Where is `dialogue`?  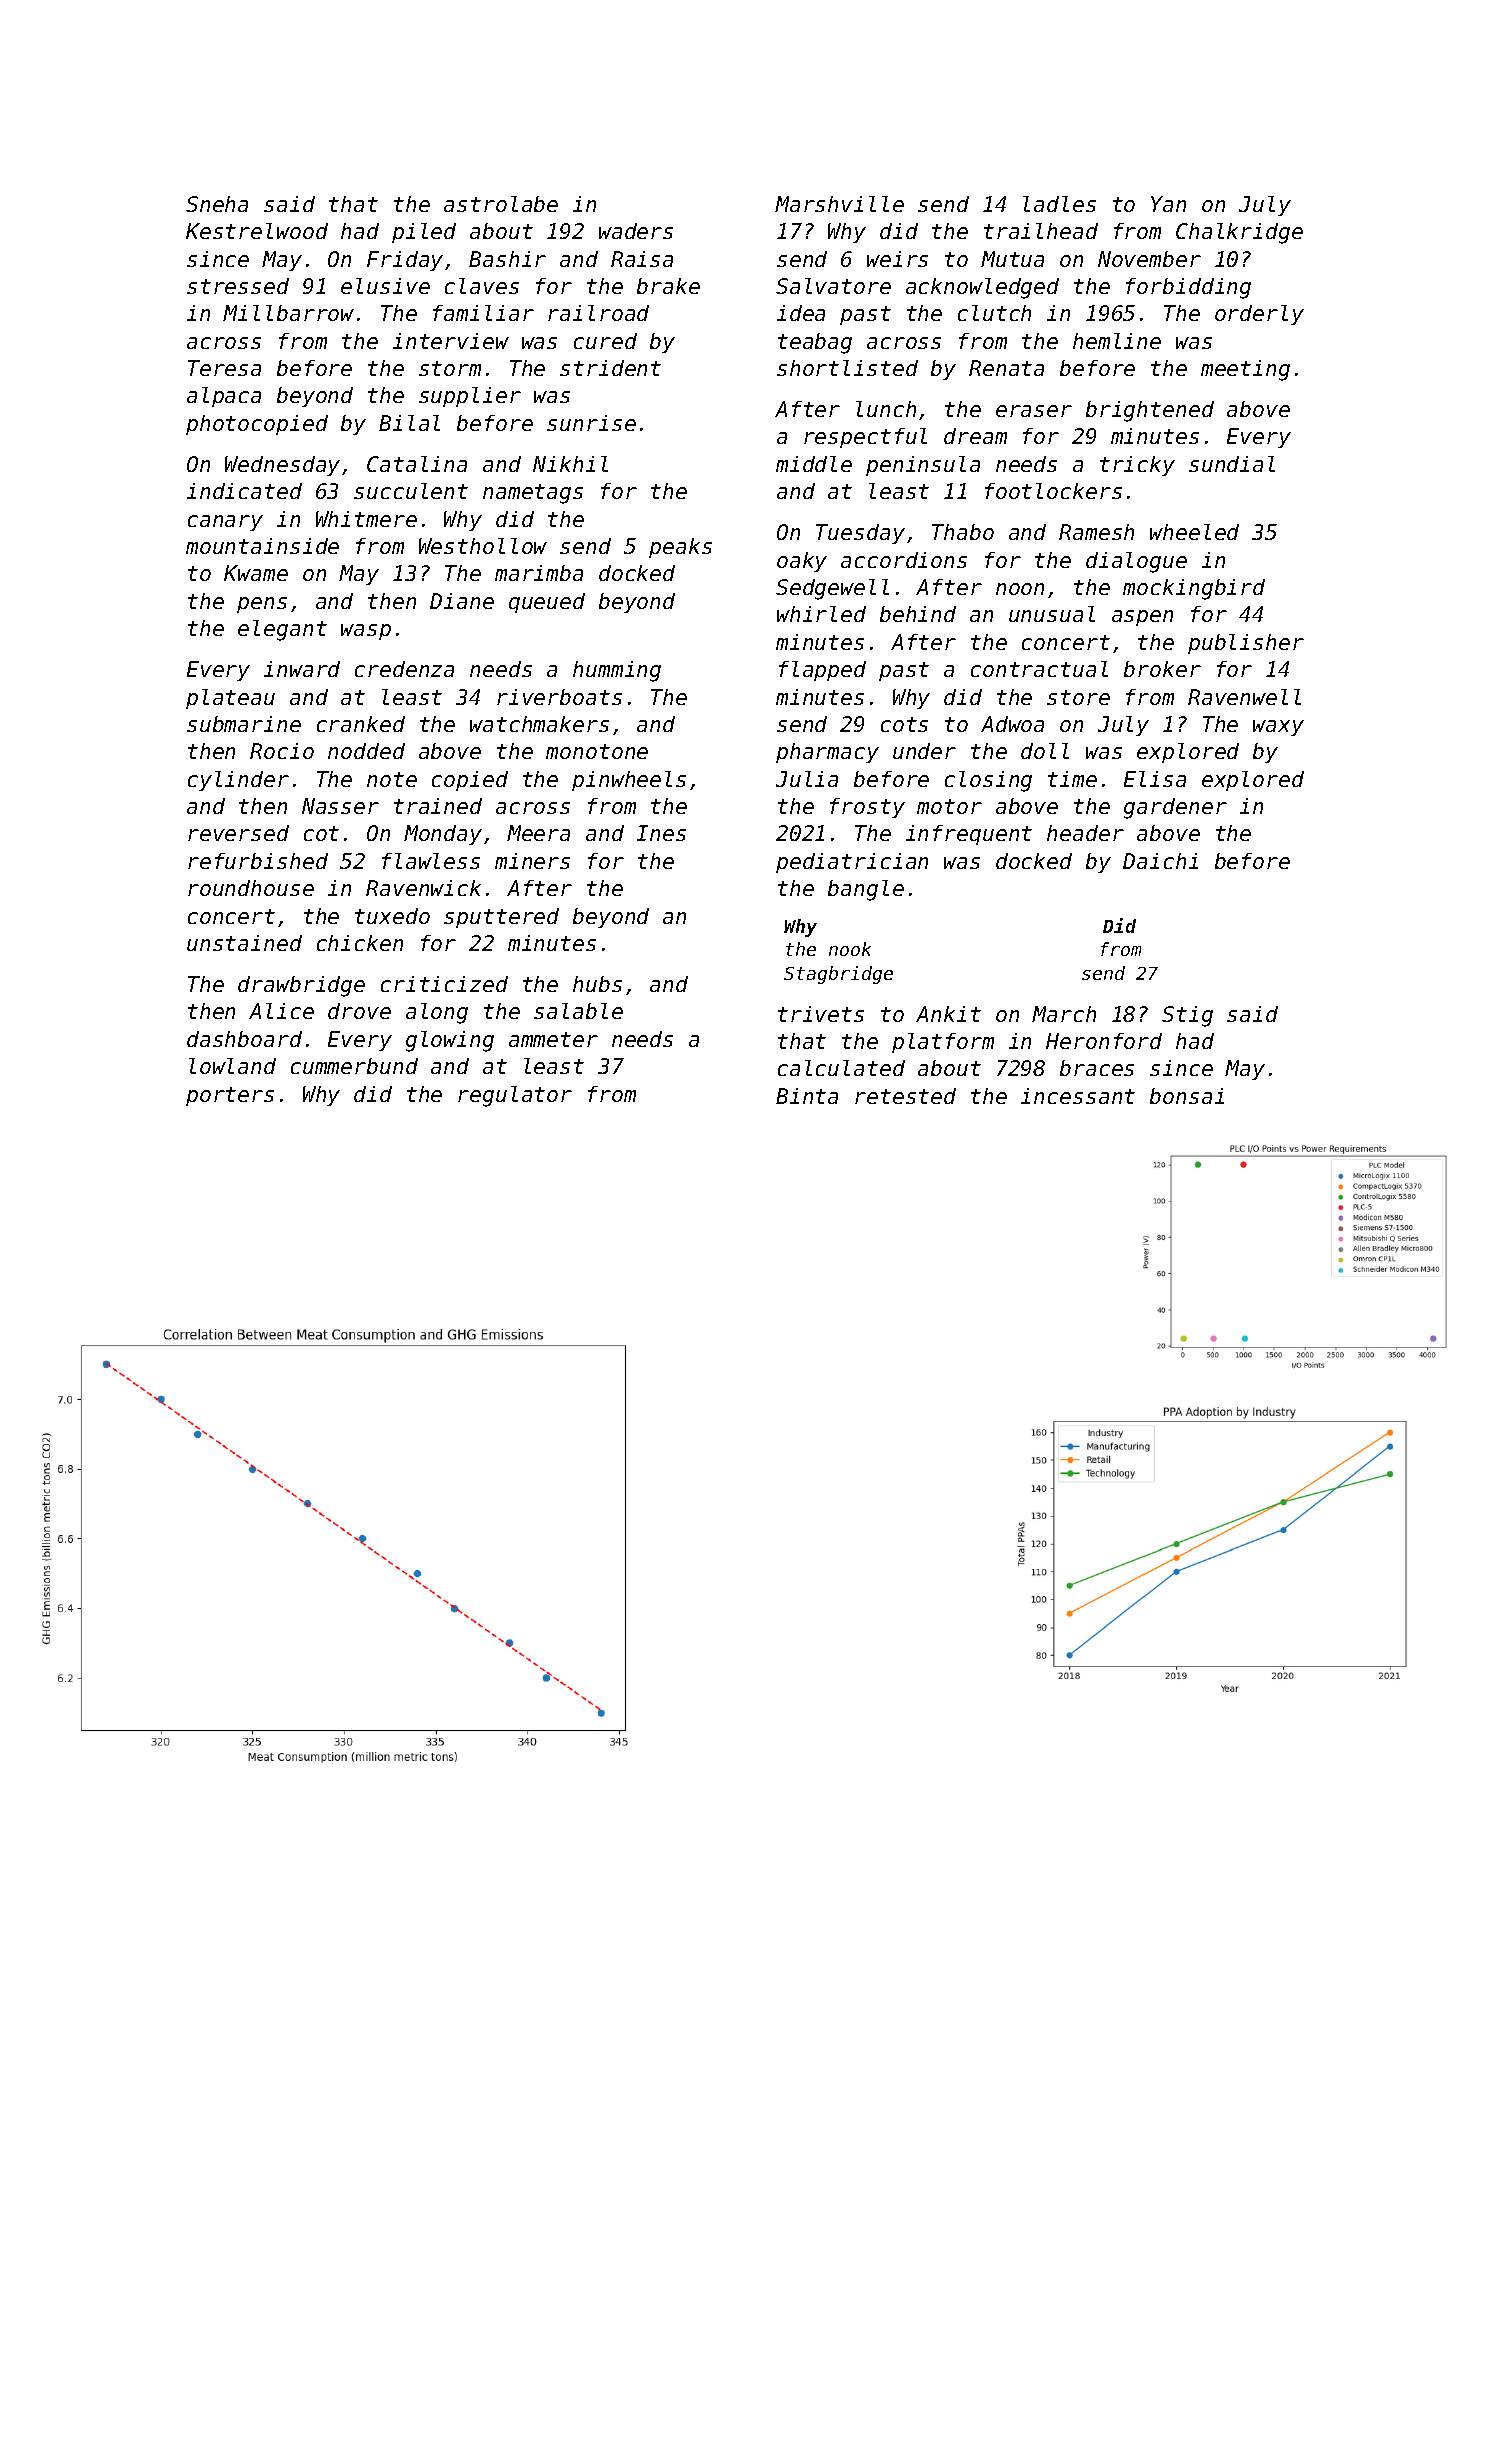
dialogue is located at coordinates (1136, 562).
